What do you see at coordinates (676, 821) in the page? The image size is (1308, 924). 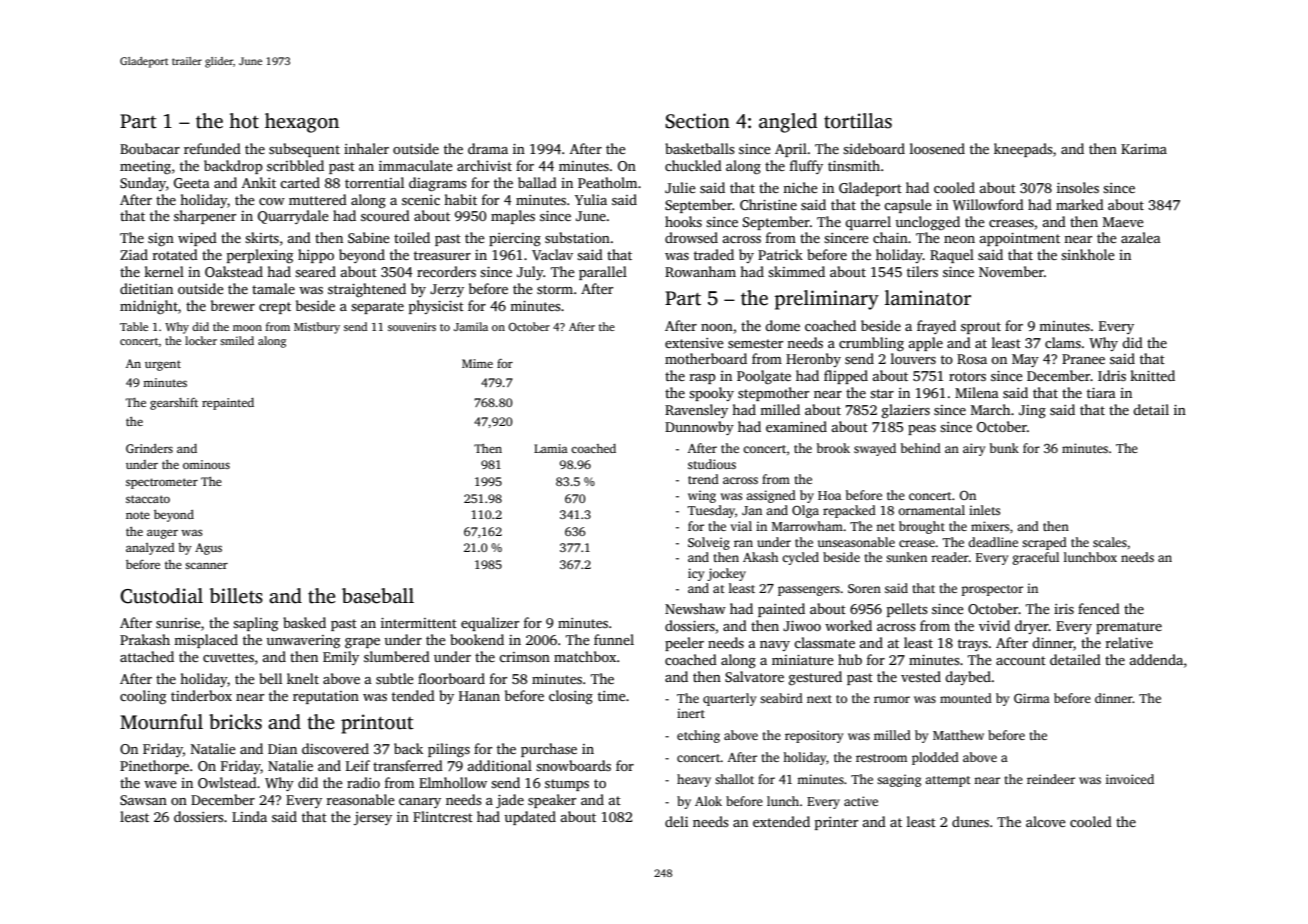 I see `deli` at bounding box center [676, 821].
